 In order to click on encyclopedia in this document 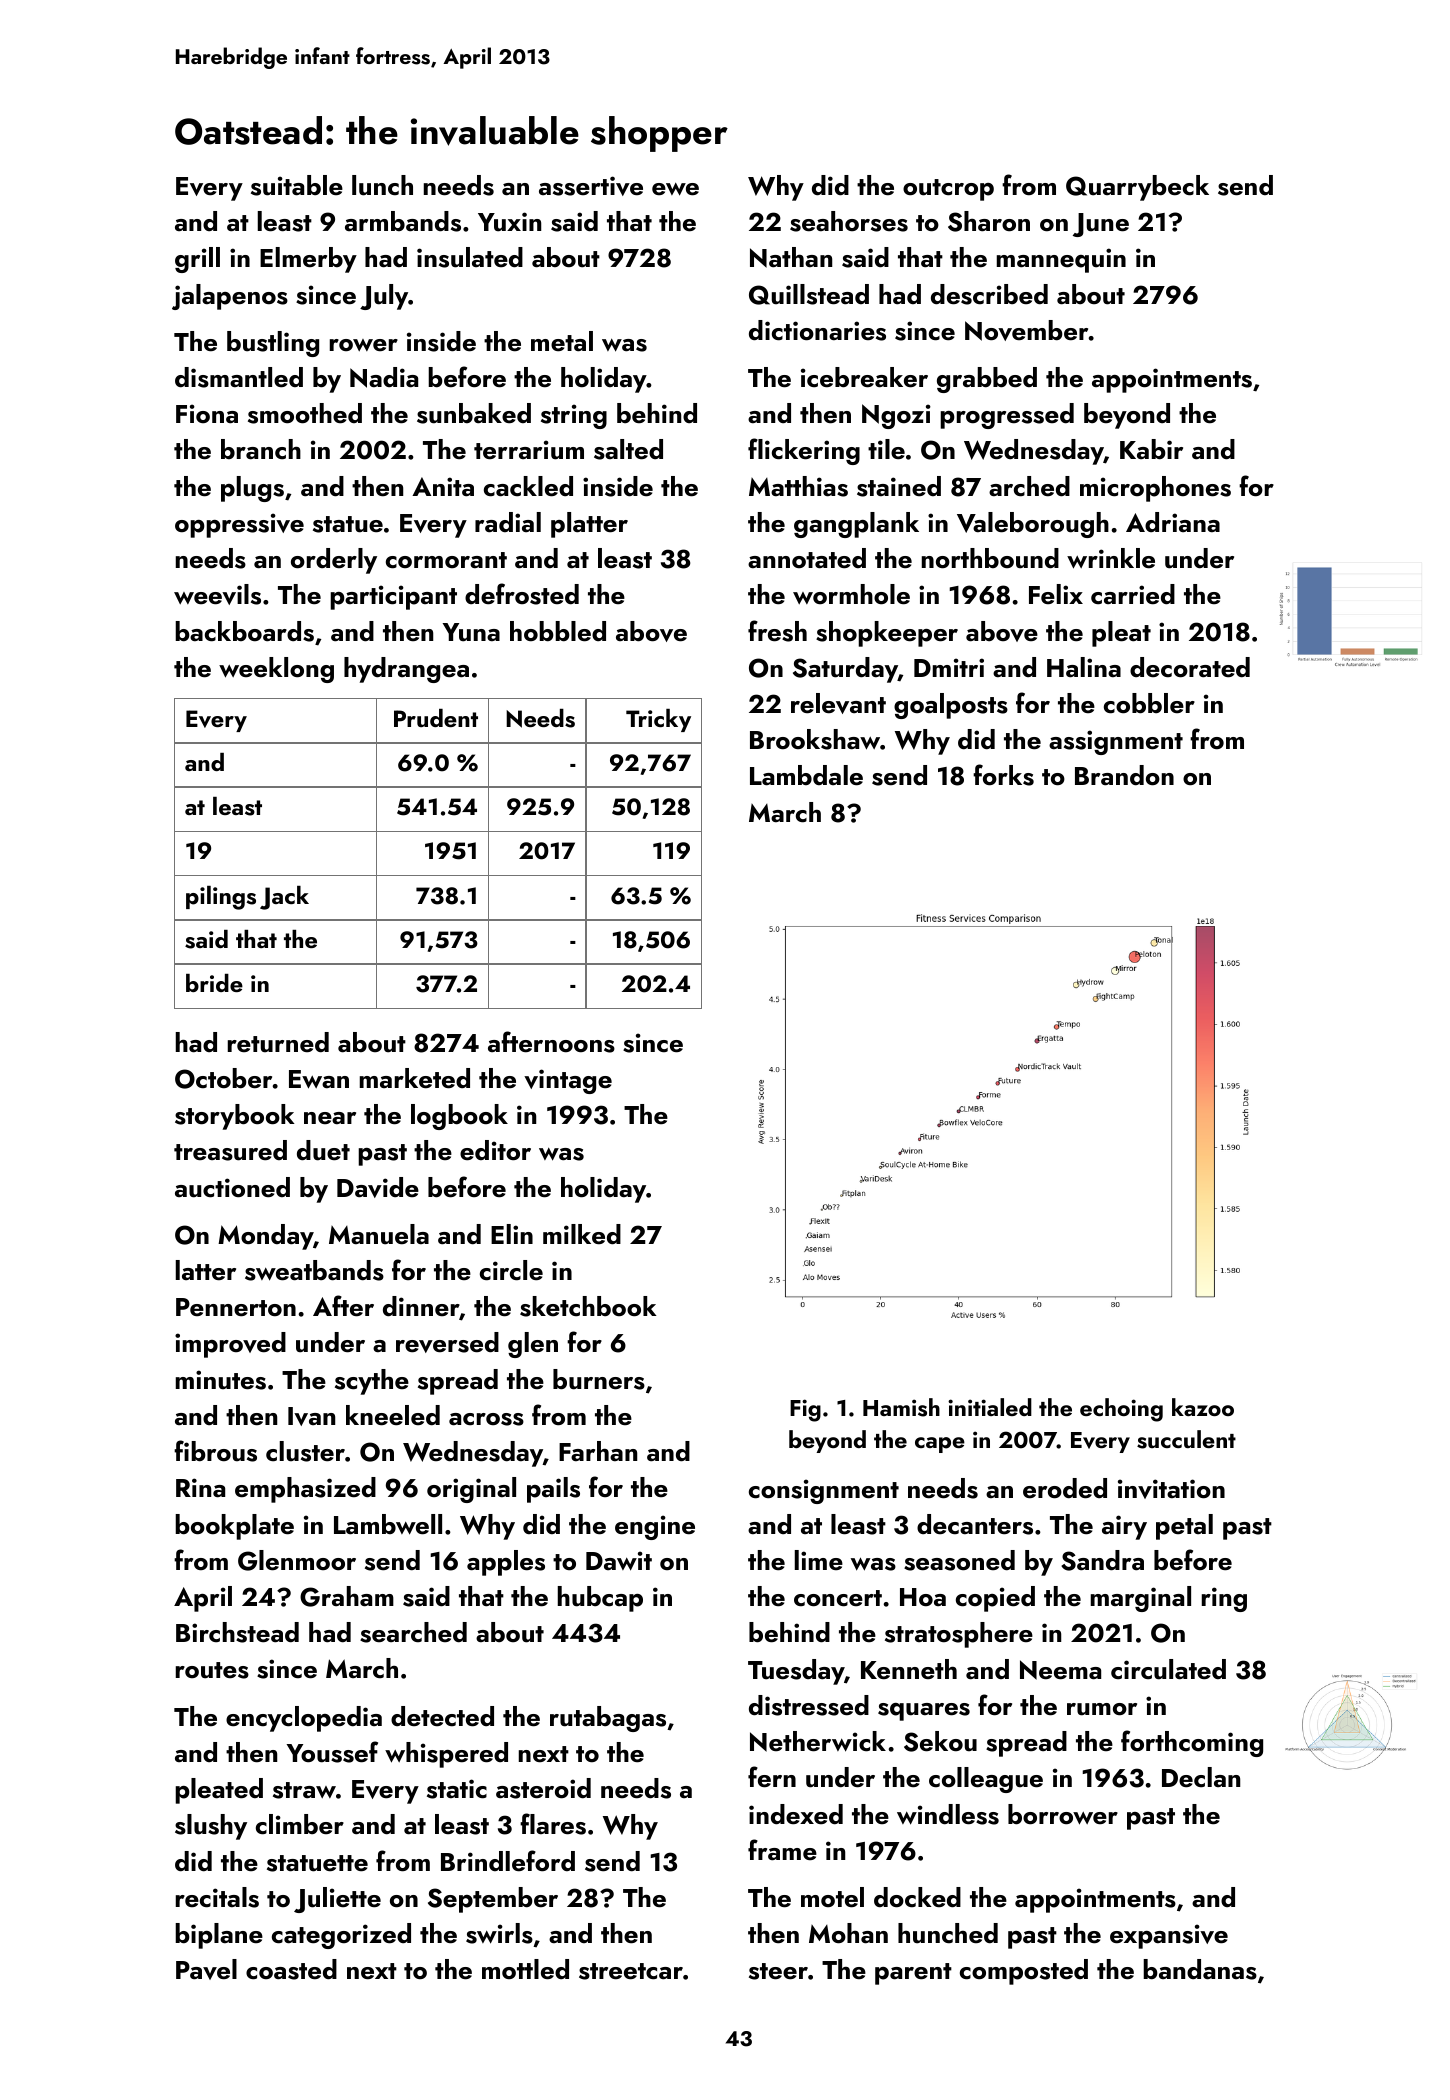, I will do `click(304, 1719)`.
